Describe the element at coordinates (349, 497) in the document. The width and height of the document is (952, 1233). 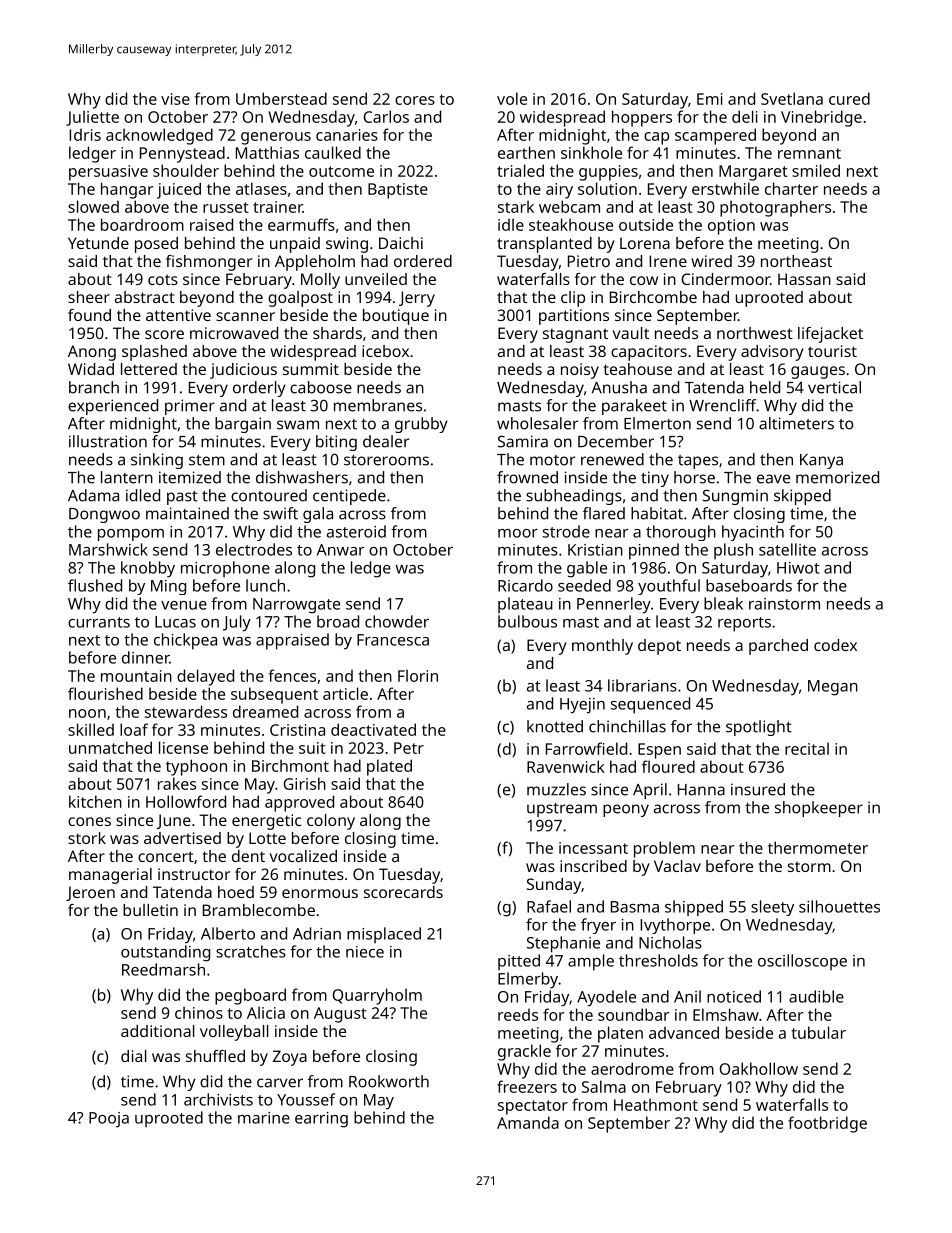
I see `centipede` at that location.
